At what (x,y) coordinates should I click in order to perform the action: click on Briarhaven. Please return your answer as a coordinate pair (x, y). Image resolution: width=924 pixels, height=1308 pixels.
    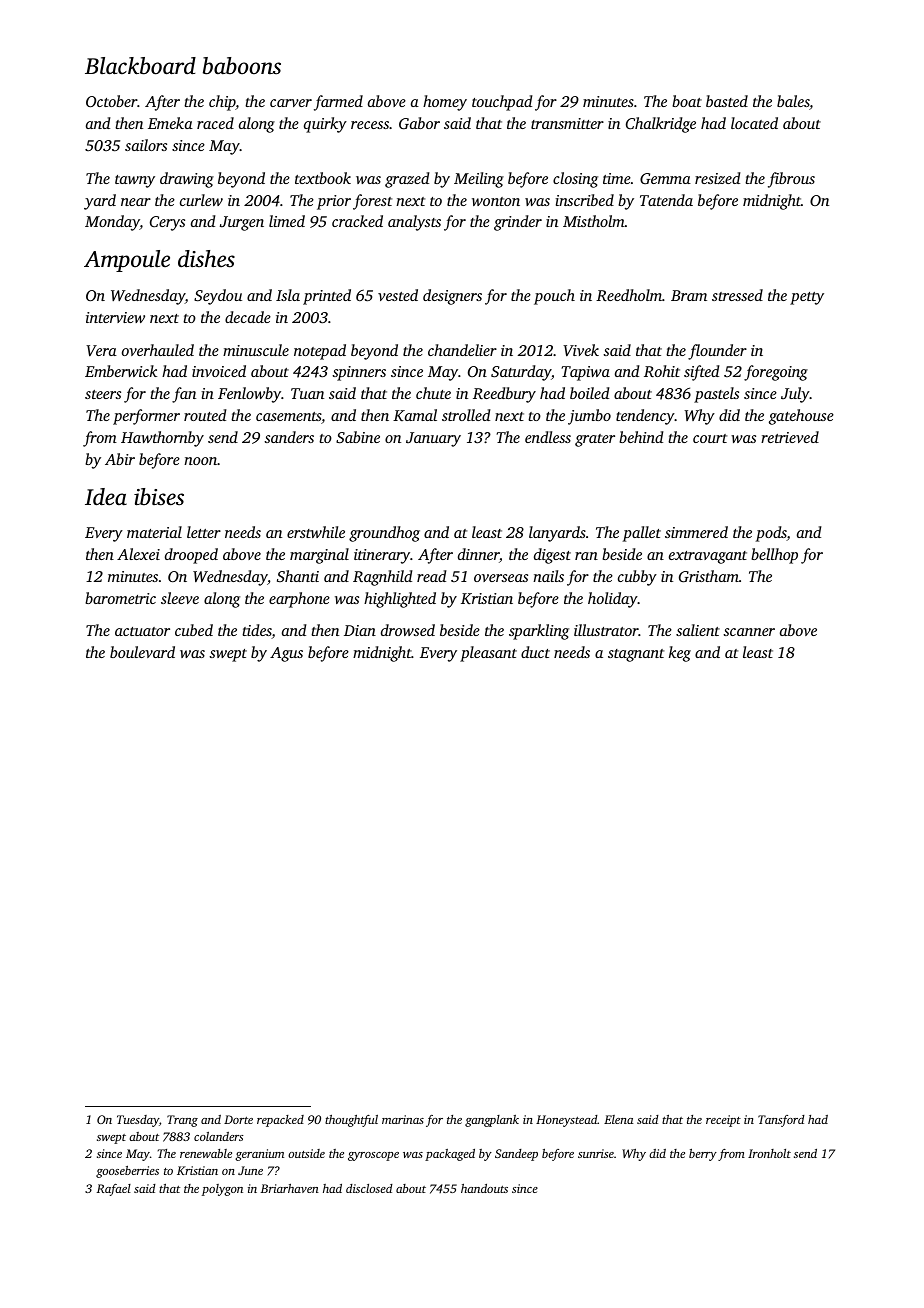
    Looking at the image, I should click on (290, 1188).
